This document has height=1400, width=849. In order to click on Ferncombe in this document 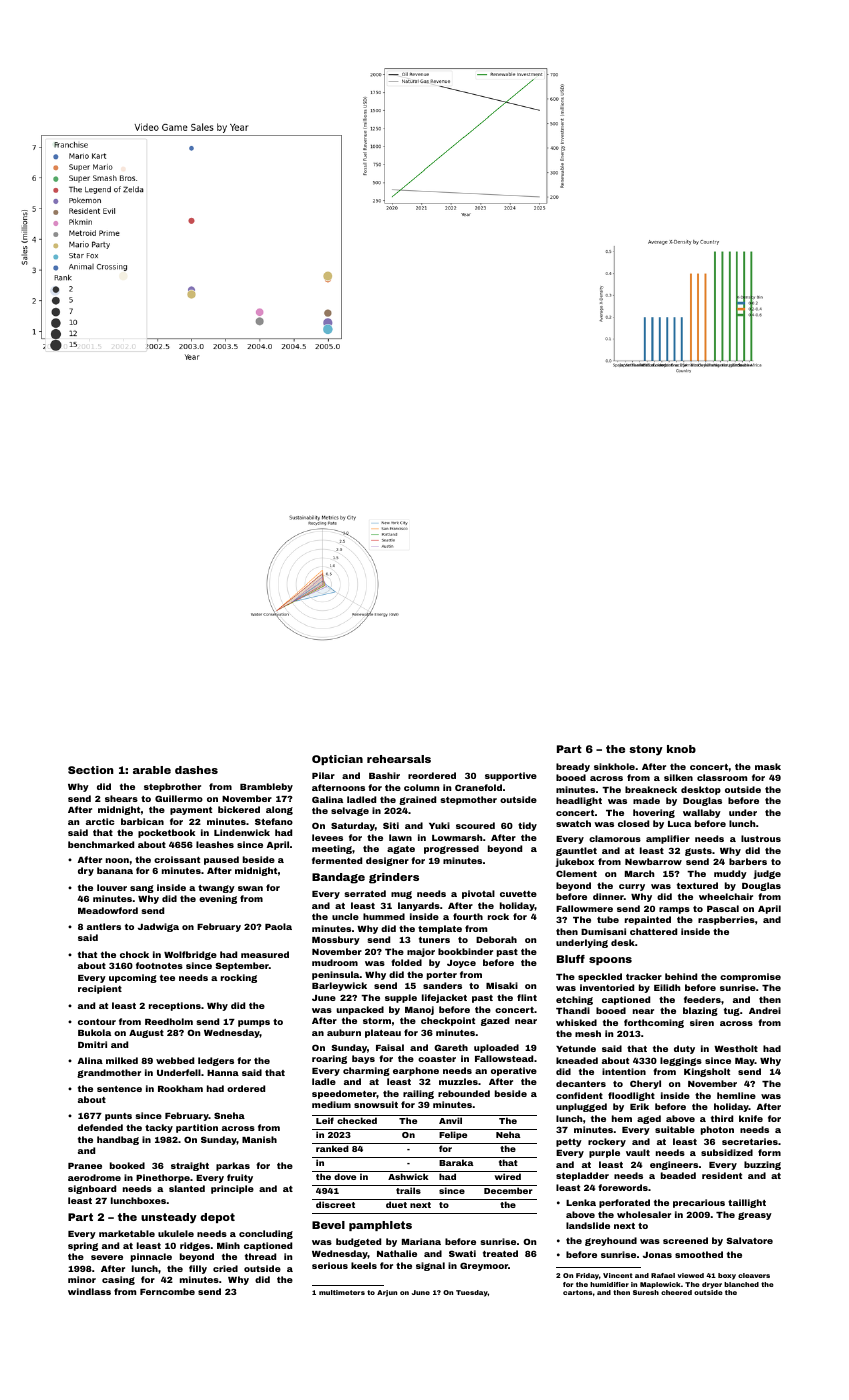, I will do `click(167, 1291)`.
